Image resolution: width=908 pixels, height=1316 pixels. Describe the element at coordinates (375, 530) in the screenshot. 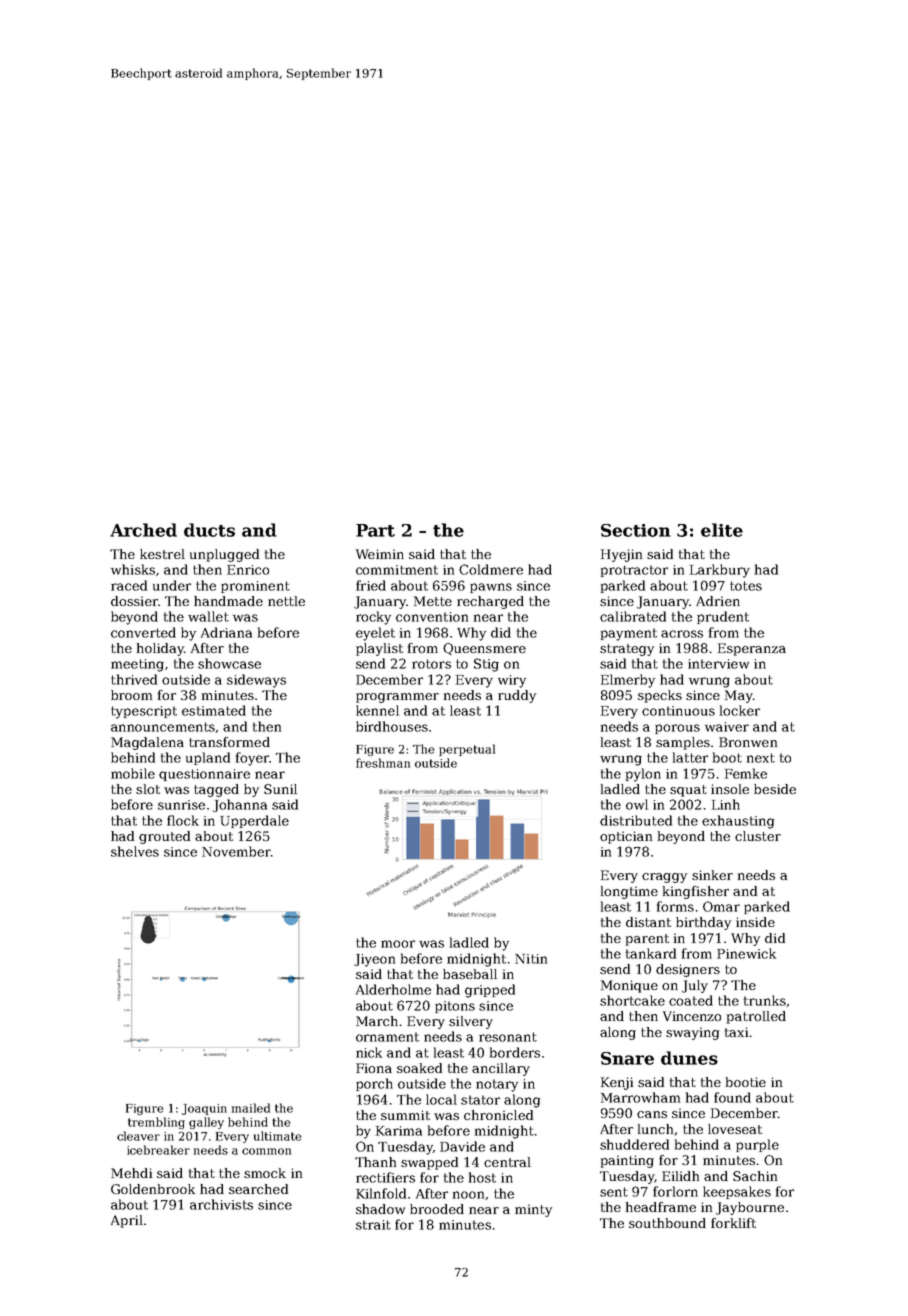

I see `Part` at that location.
